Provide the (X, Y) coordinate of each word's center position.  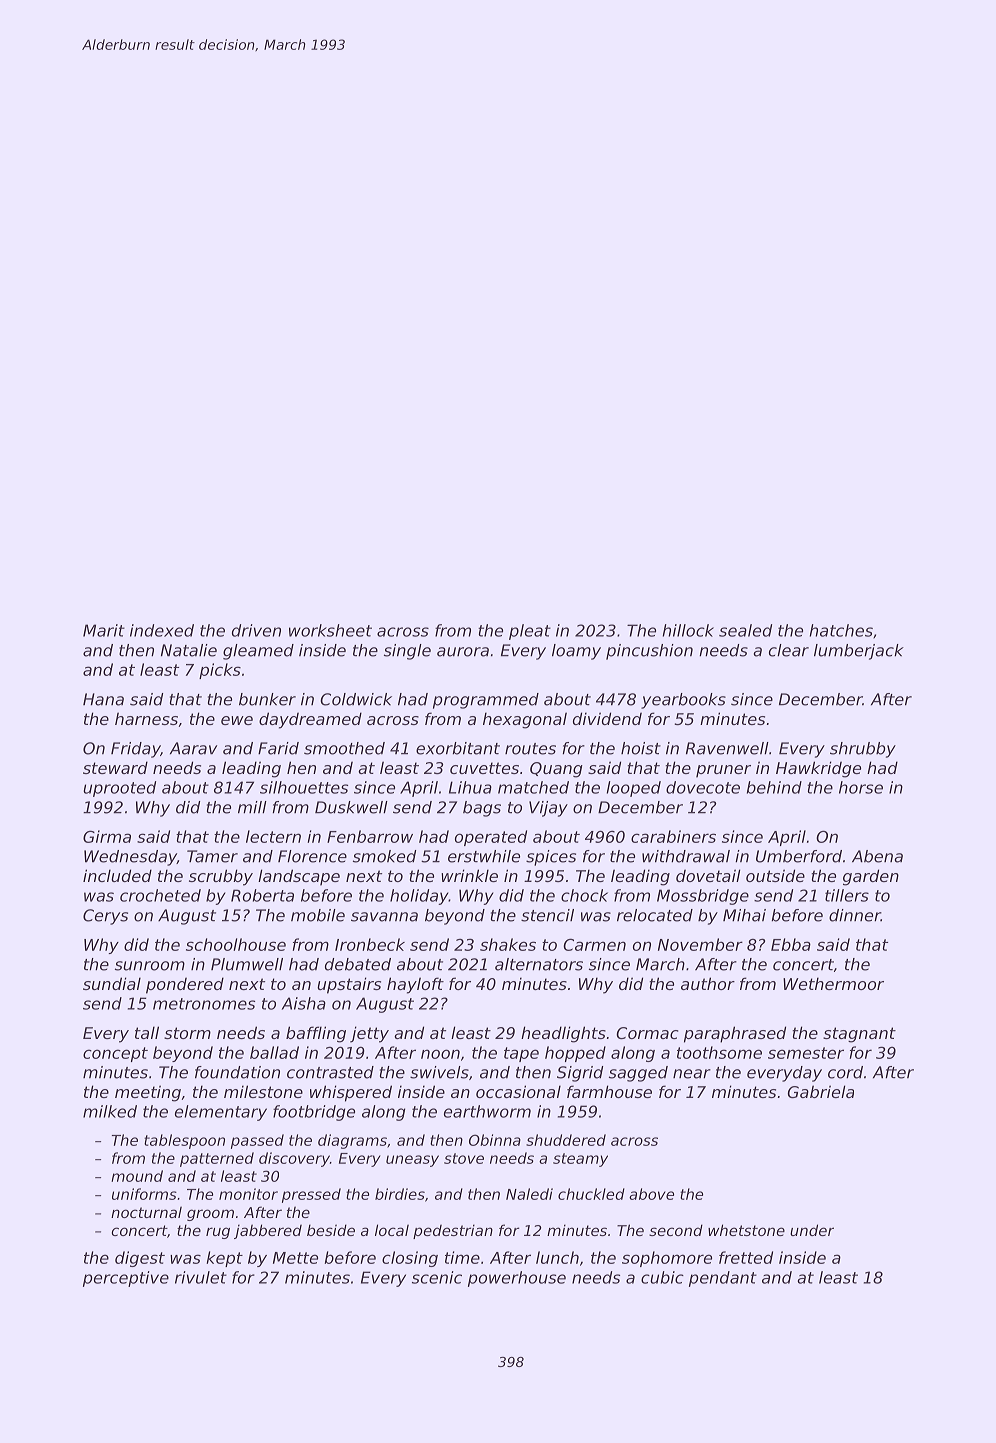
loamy (576, 652)
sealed (745, 630)
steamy (580, 1160)
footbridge (314, 1113)
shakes (508, 944)
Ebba (791, 944)
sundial (112, 983)
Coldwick (356, 699)
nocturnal (146, 1212)
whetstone (746, 1230)
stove (464, 1158)
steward (115, 767)
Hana (103, 699)
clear (789, 650)
